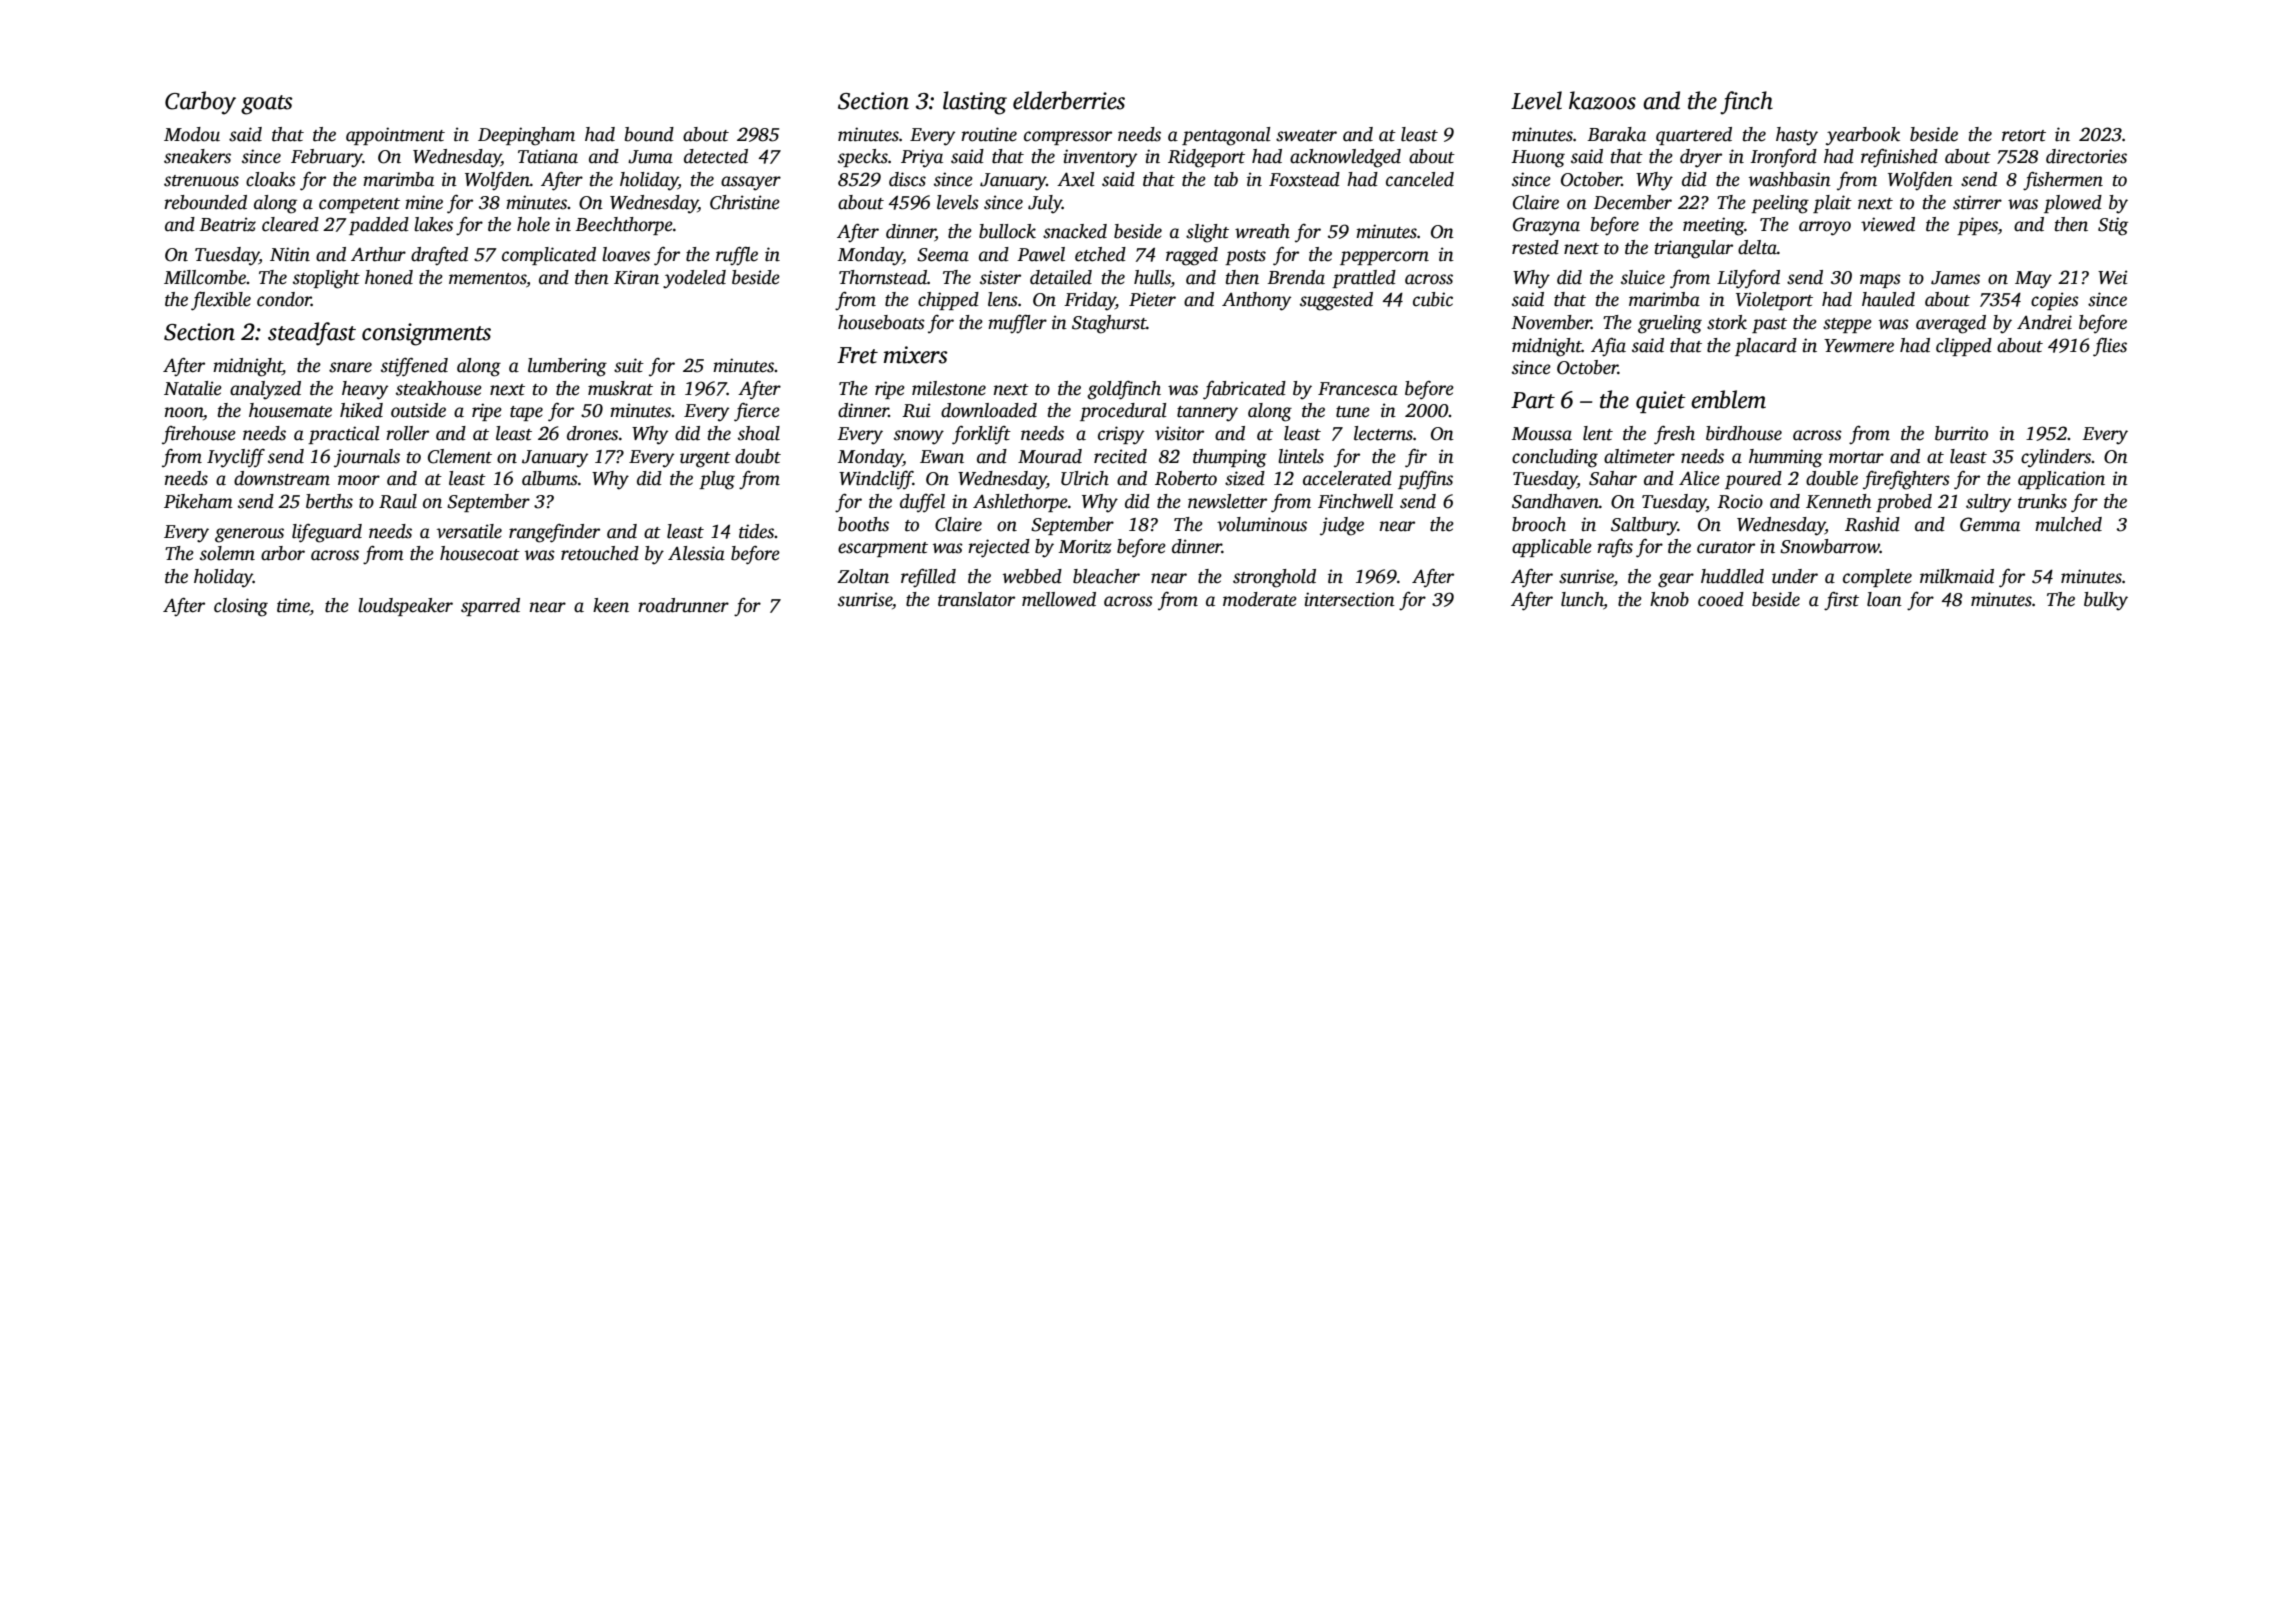 The height and width of the screenshot is (1620, 2292). Describe the element at coordinates (1602, 100) in the screenshot. I see `kazoos` at that location.
